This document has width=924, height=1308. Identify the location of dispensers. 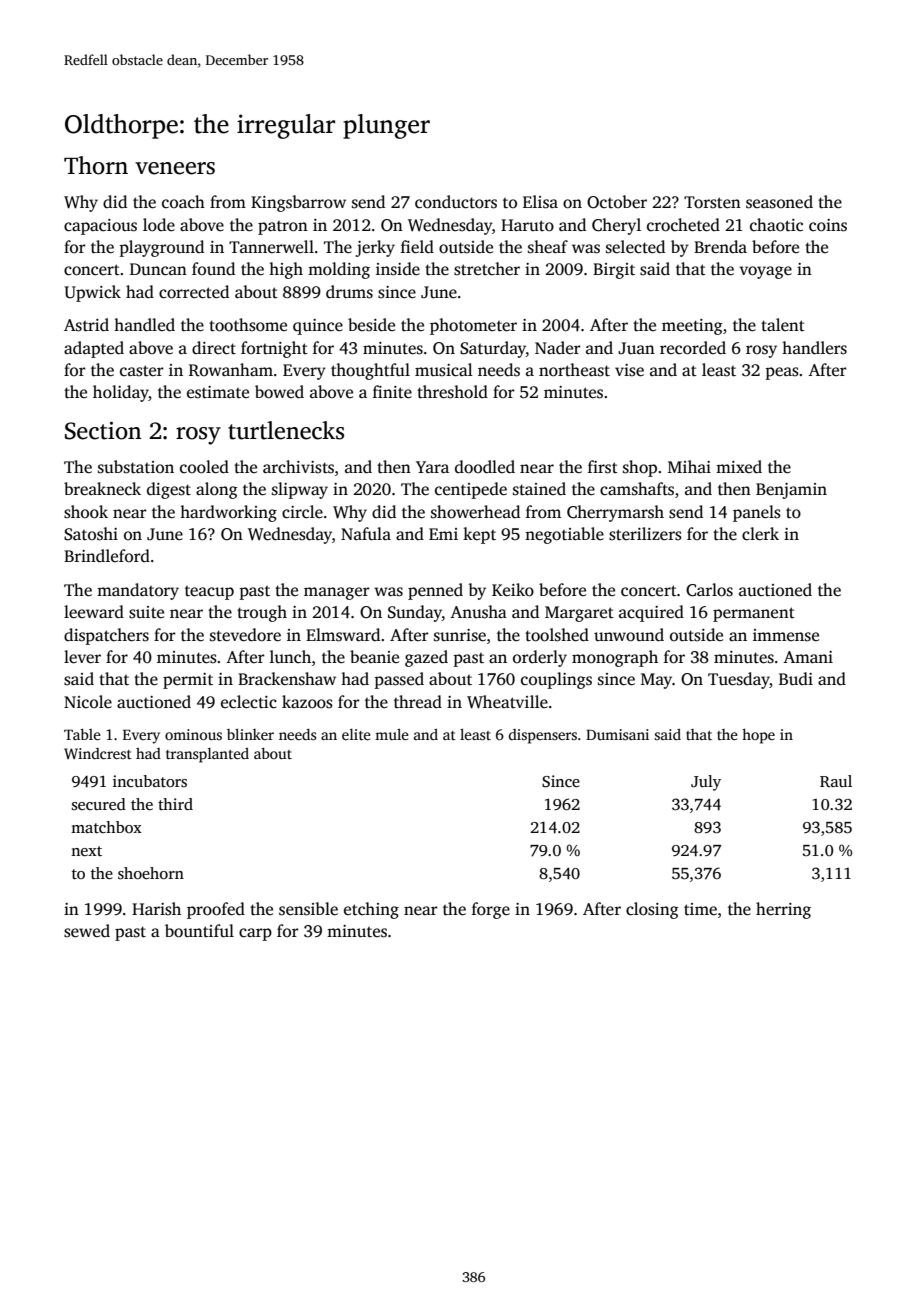
(543, 736).
